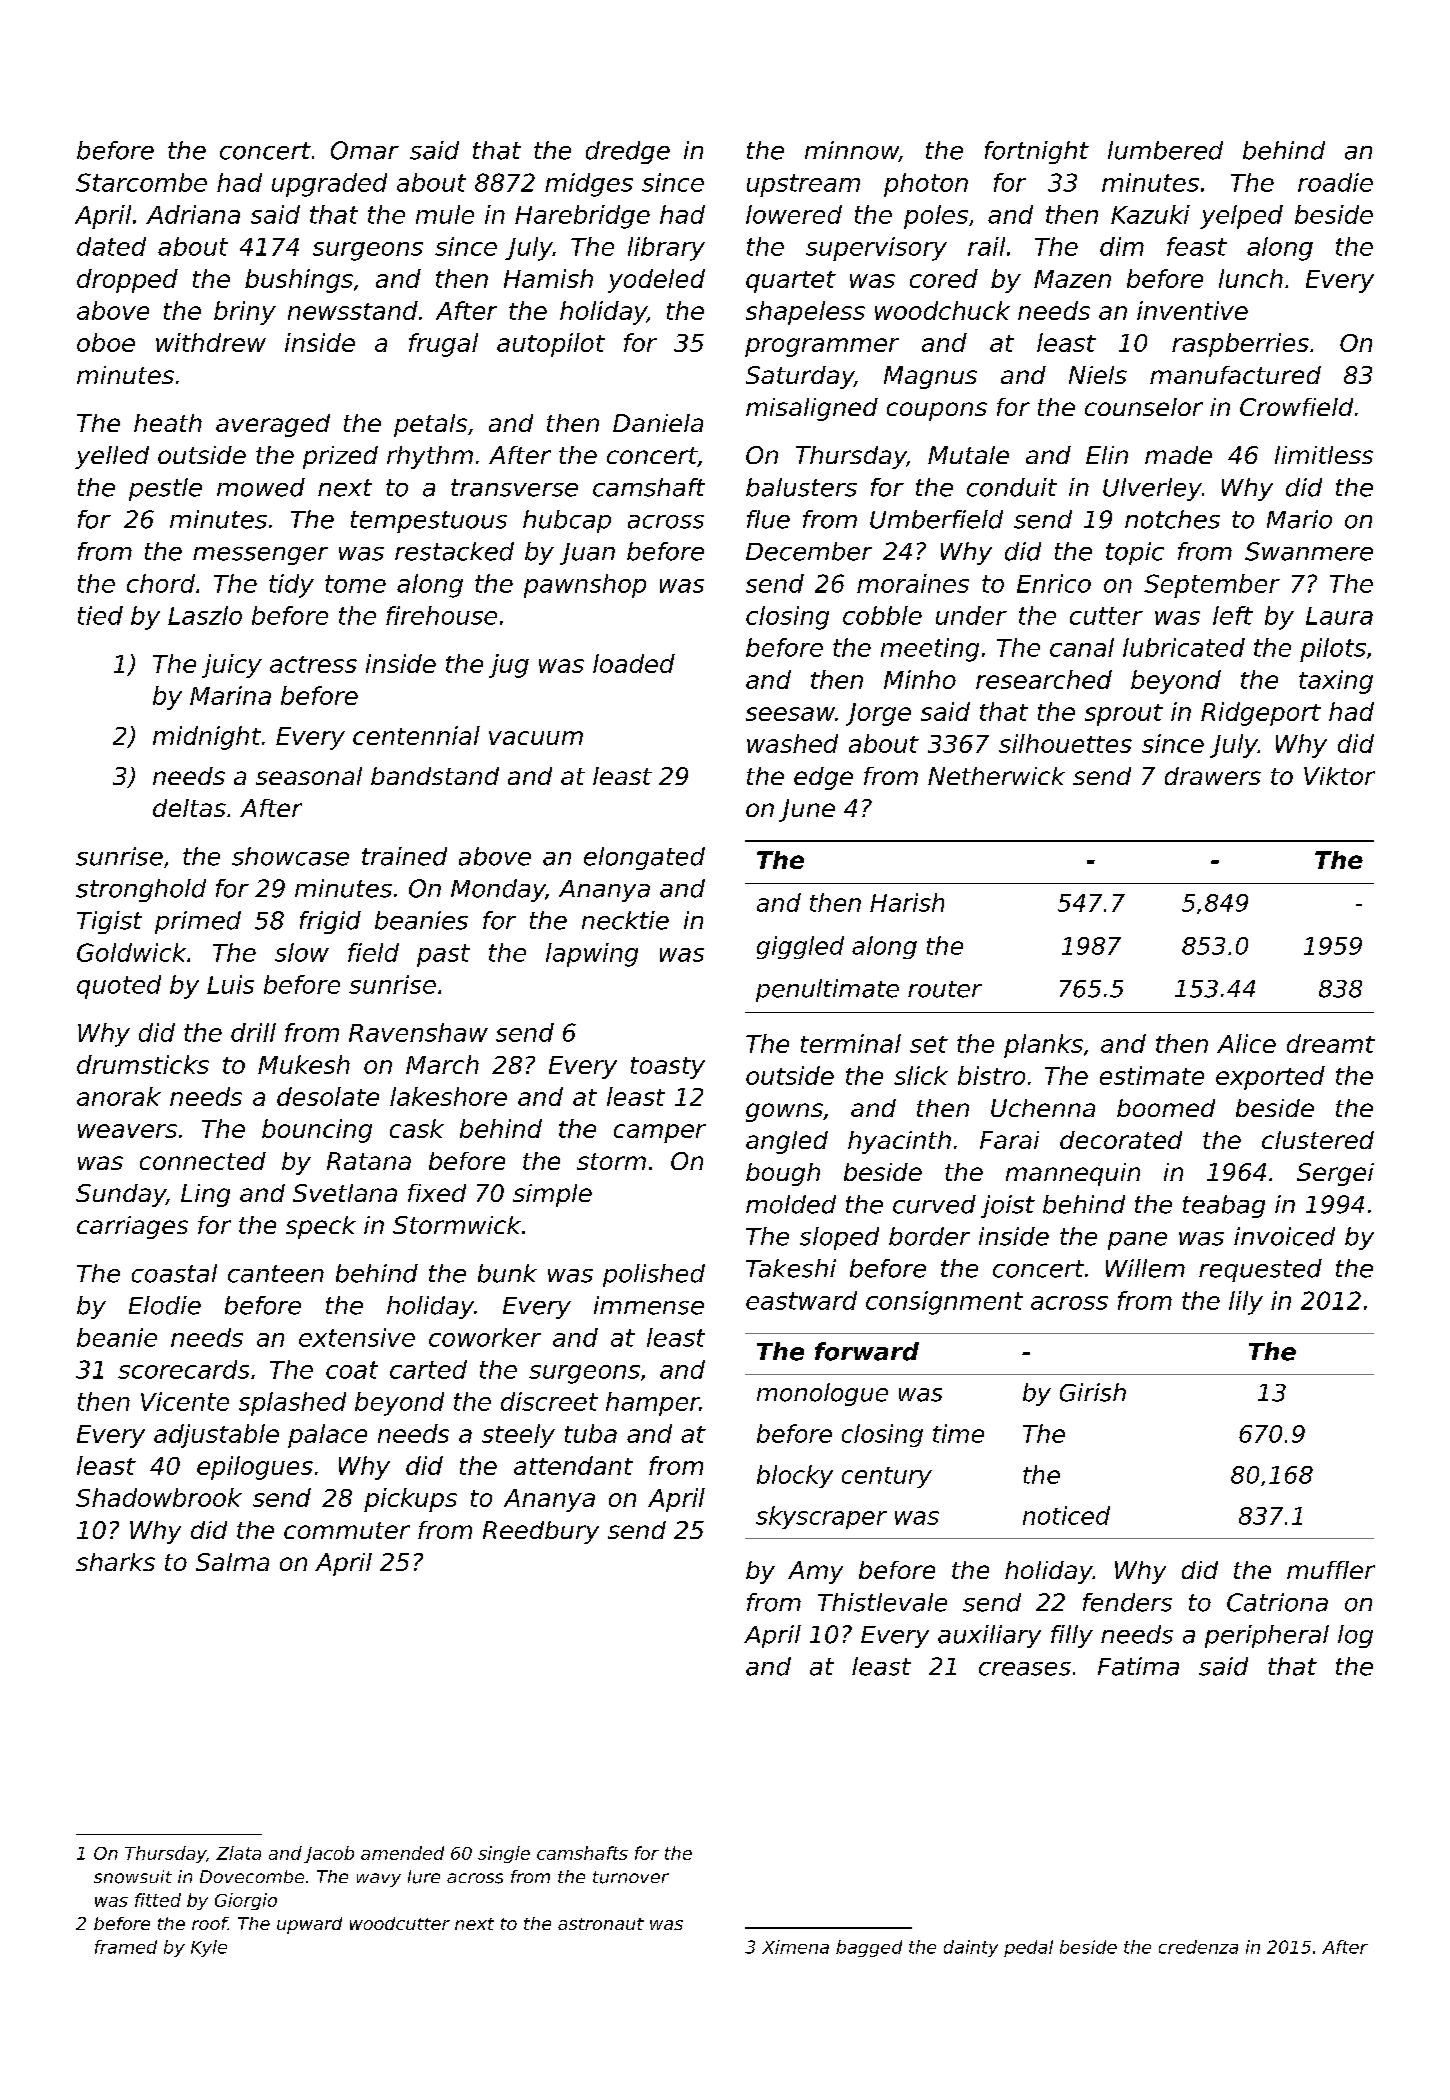  What do you see at coordinates (601, 1924) in the image?
I see `astronaut` at bounding box center [601, 1924].
